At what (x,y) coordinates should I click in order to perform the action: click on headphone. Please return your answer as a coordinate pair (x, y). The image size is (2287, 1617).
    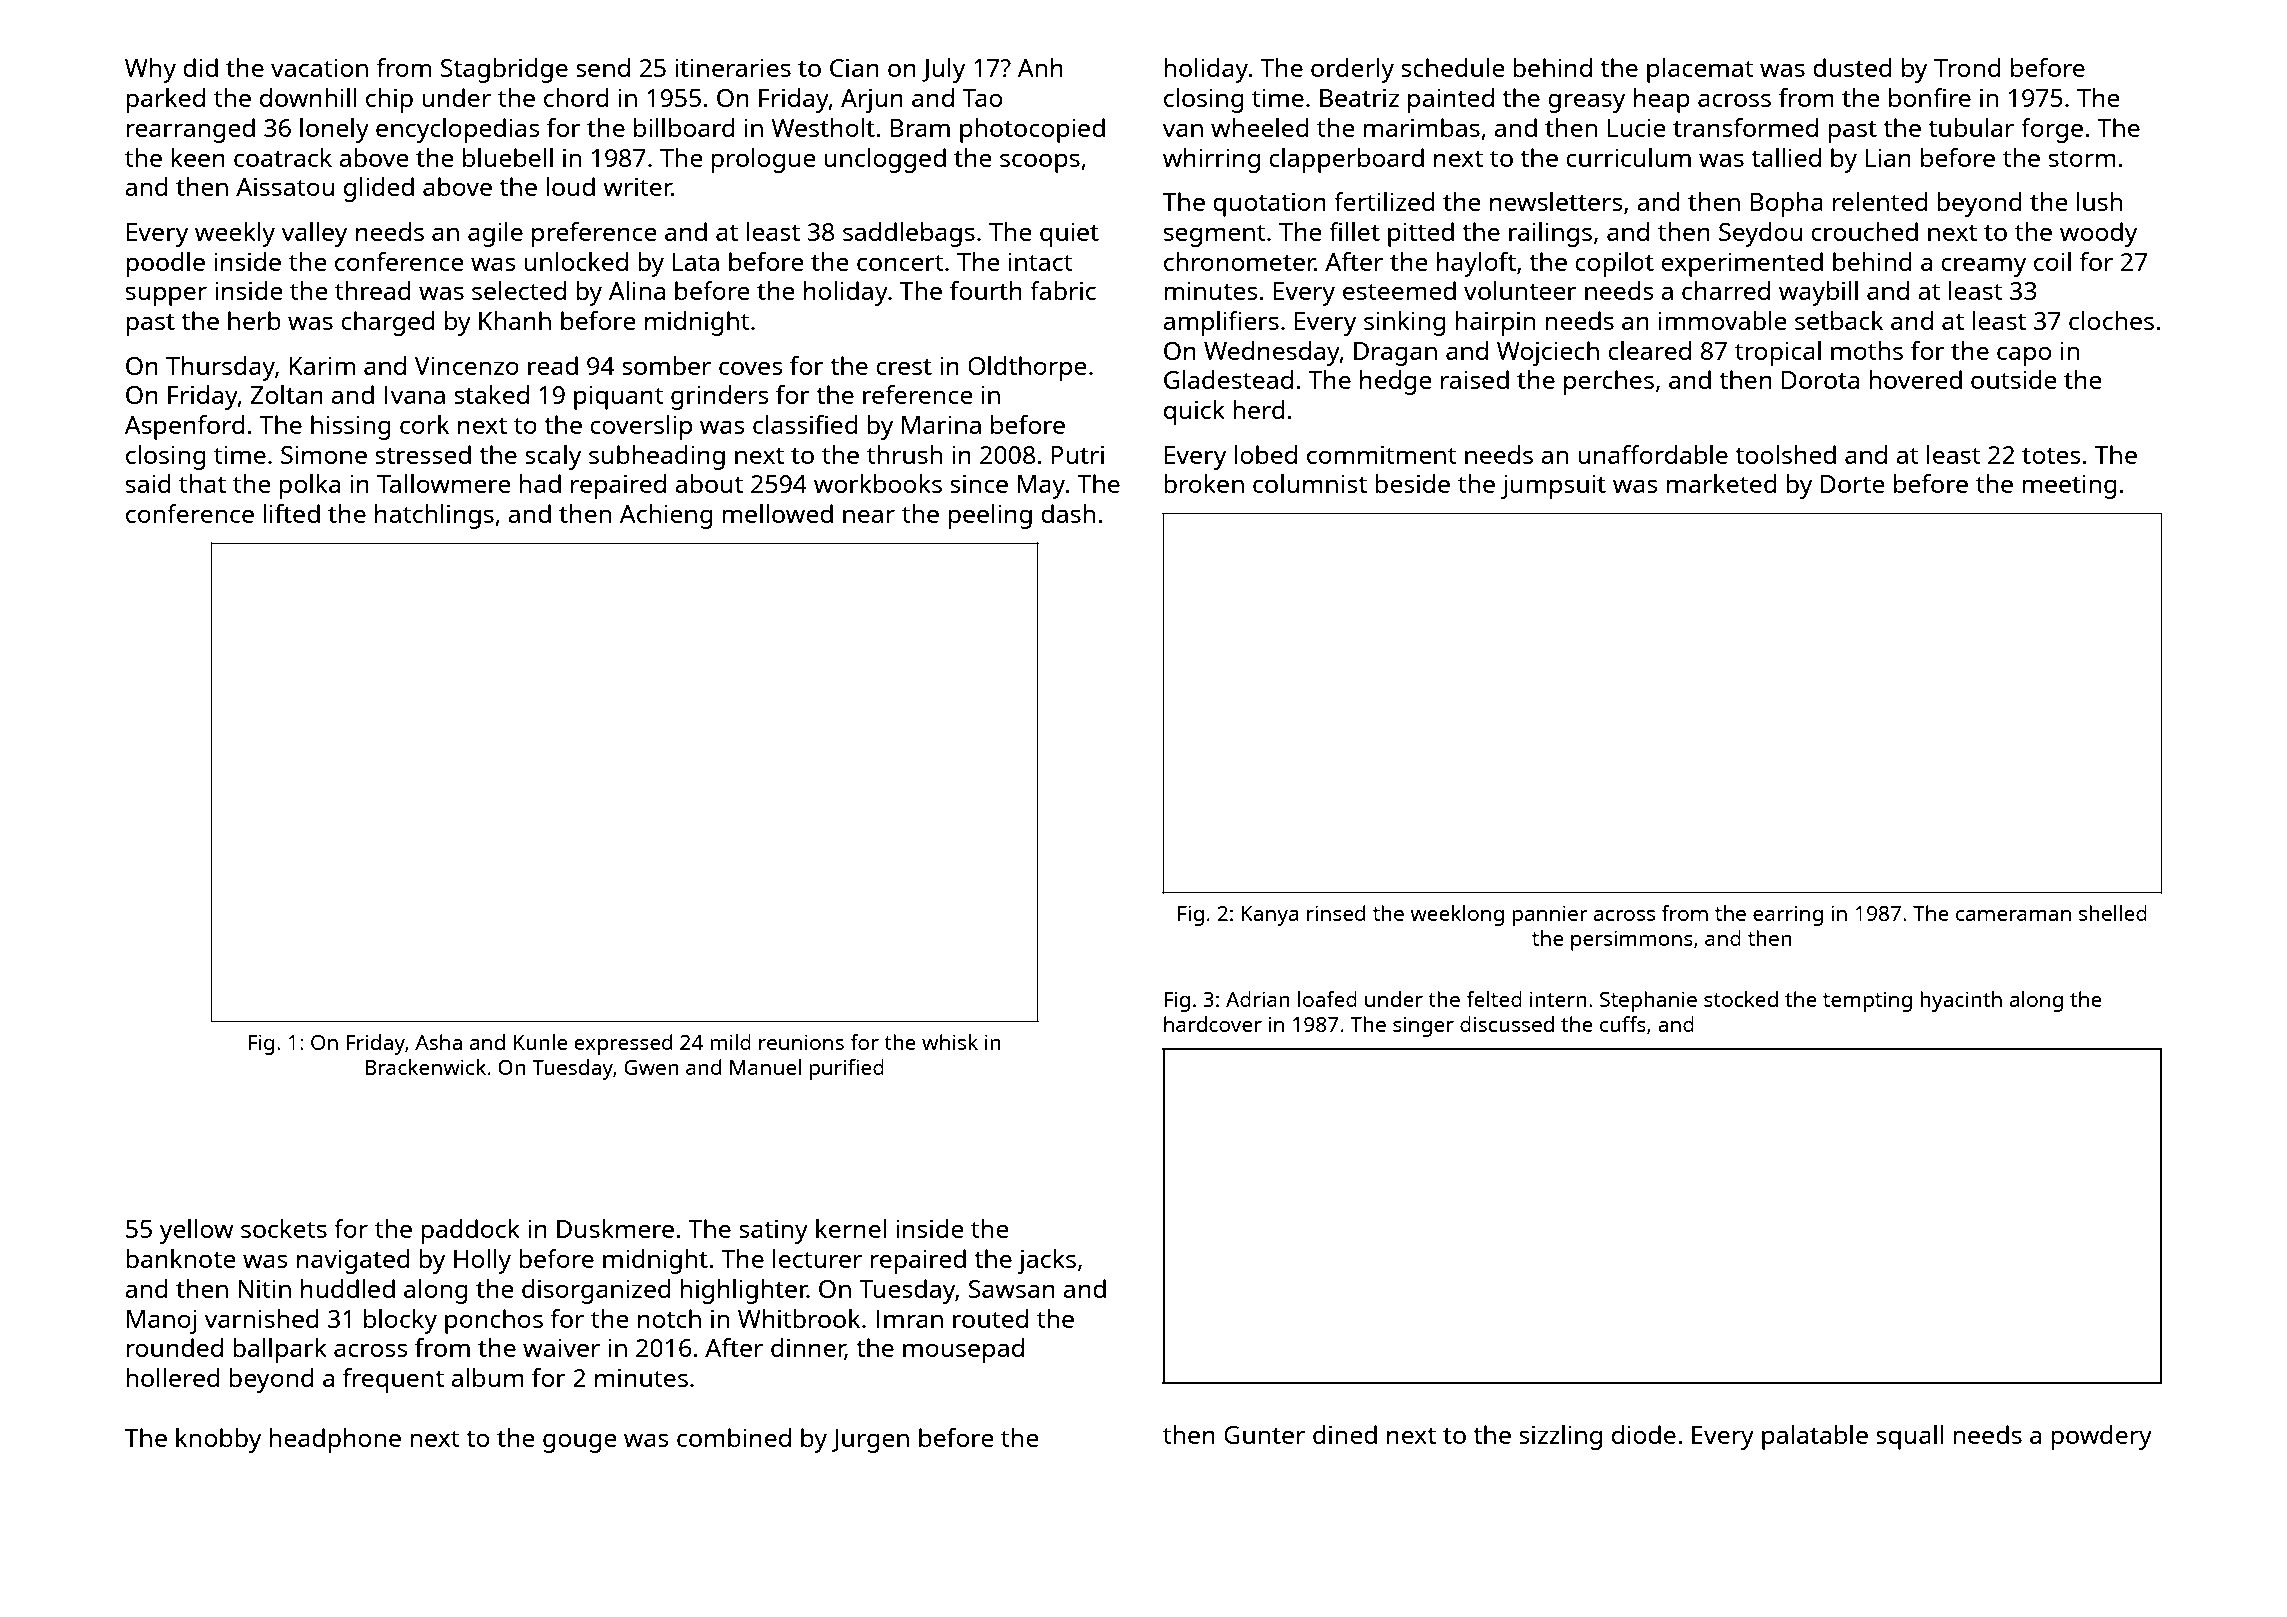
    Looking at the image, I should click on (335, 1440).
